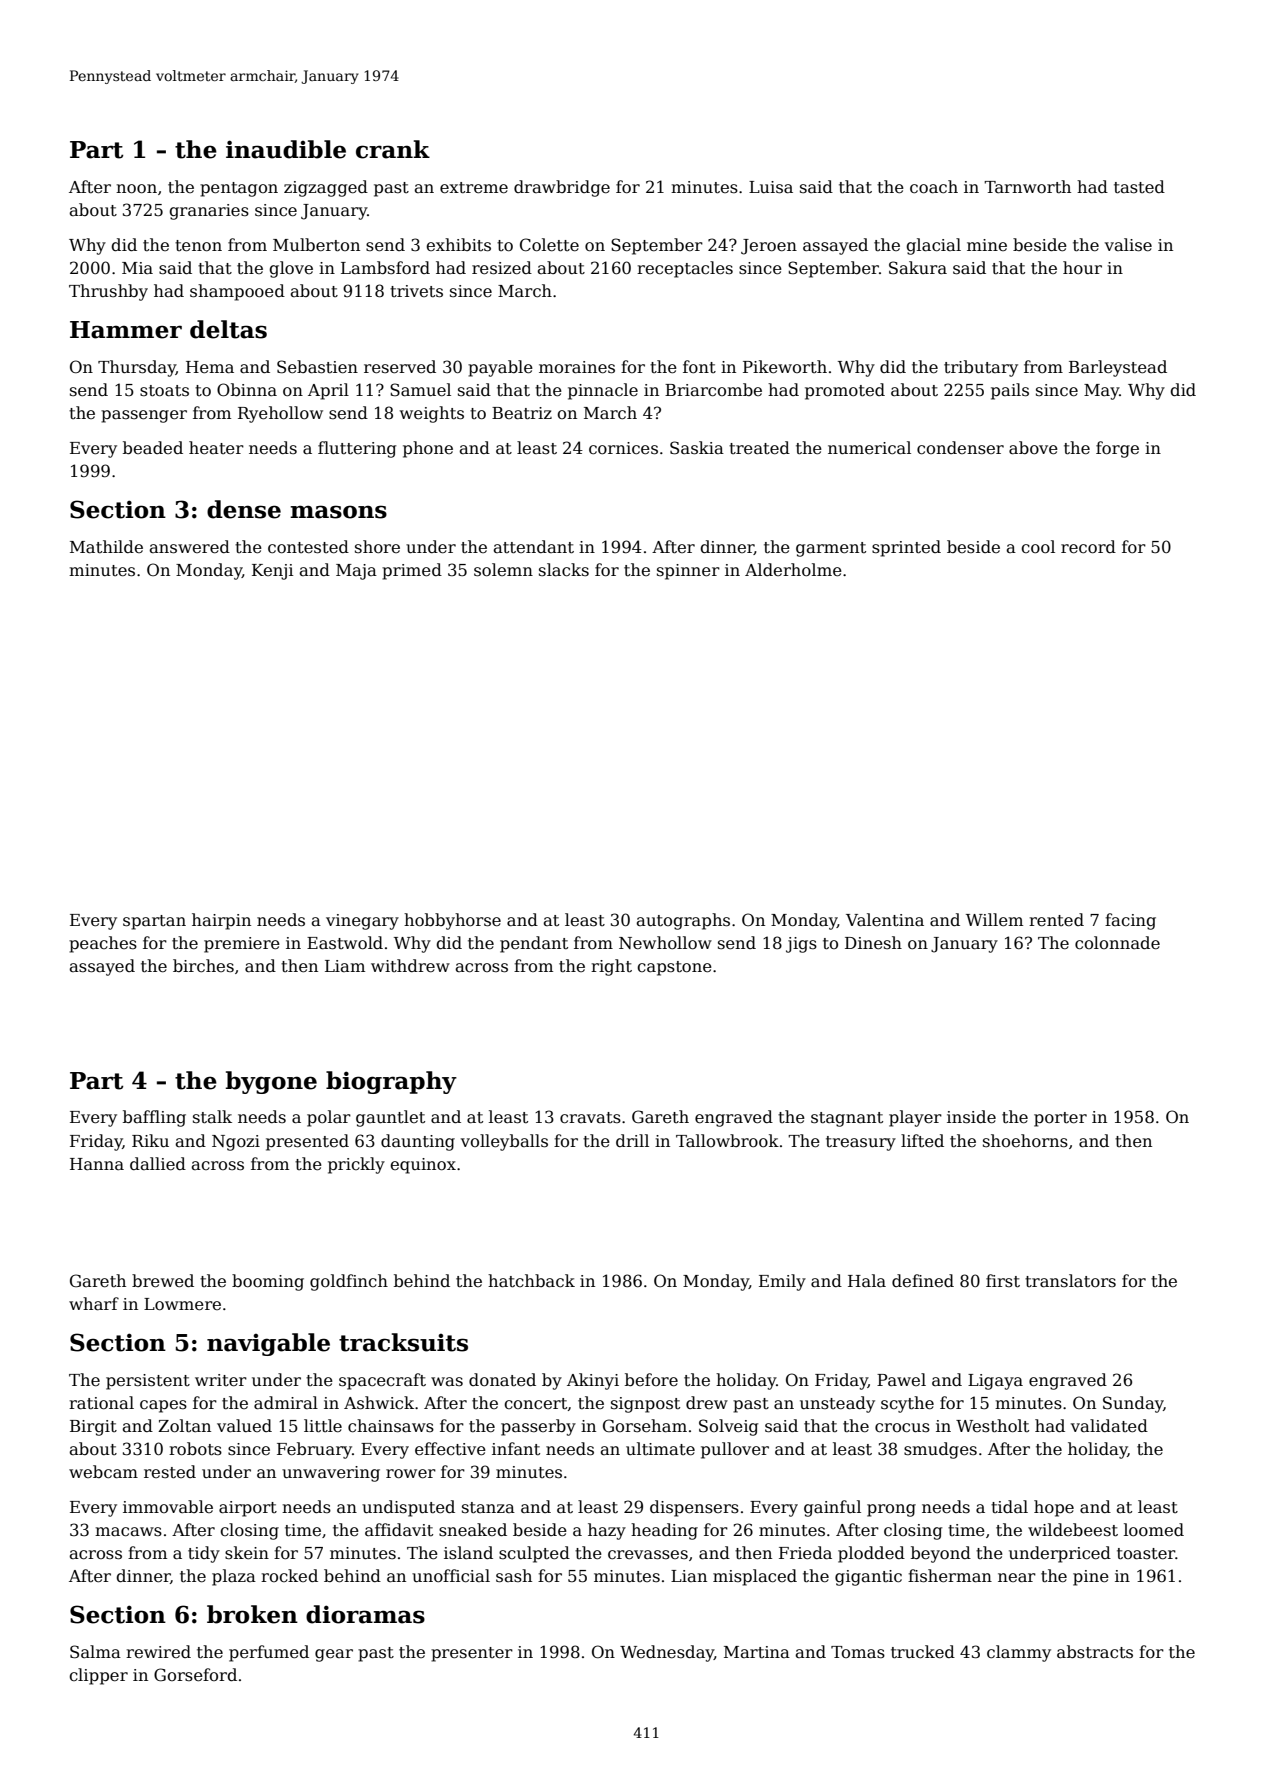 The image size is (1267, 1792). I want to click on drawbridge, so click(562, 188).
